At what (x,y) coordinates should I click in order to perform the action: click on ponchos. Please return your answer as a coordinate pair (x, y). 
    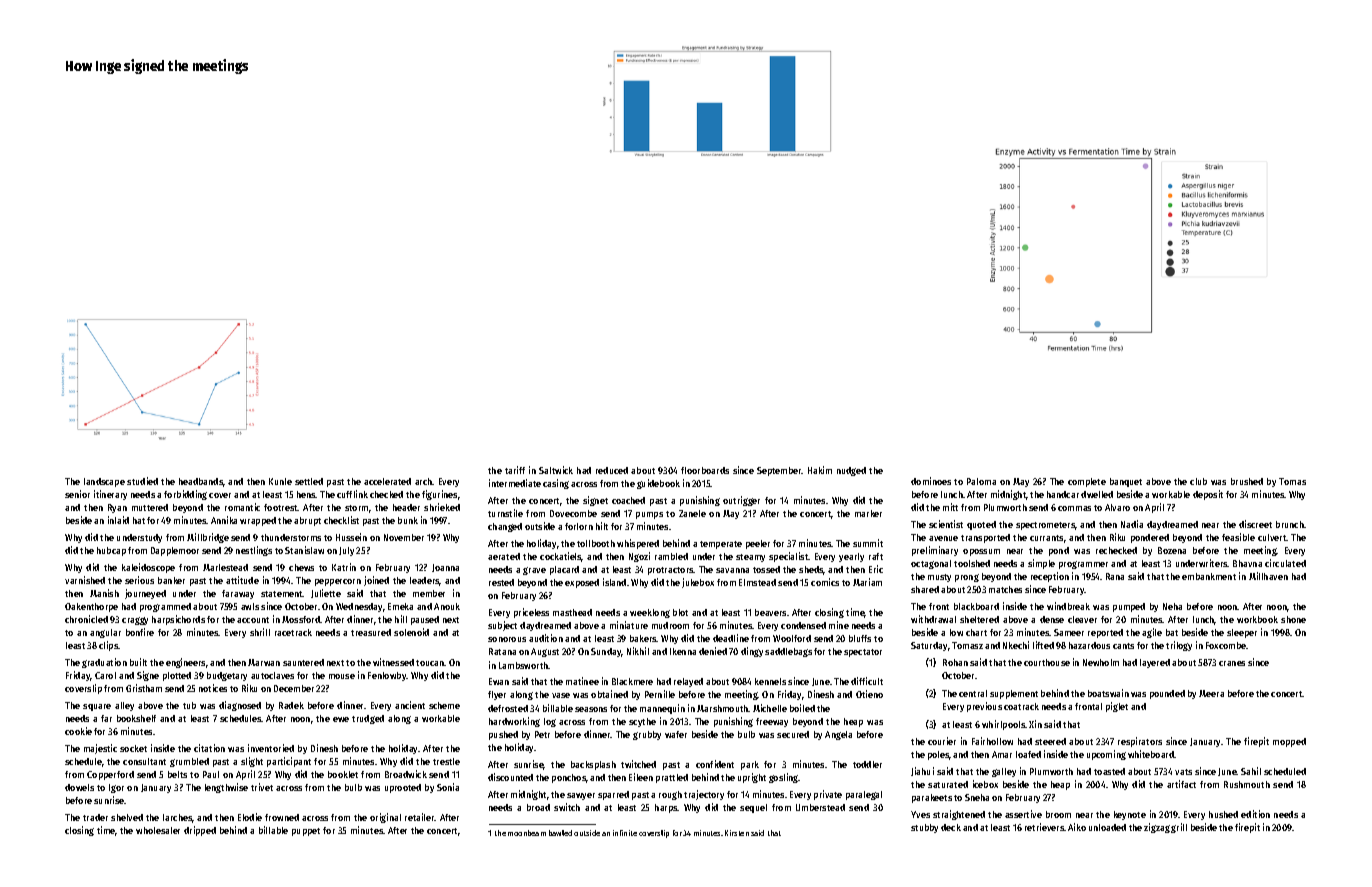
    Looking at the image, I should click on (569, 778).
